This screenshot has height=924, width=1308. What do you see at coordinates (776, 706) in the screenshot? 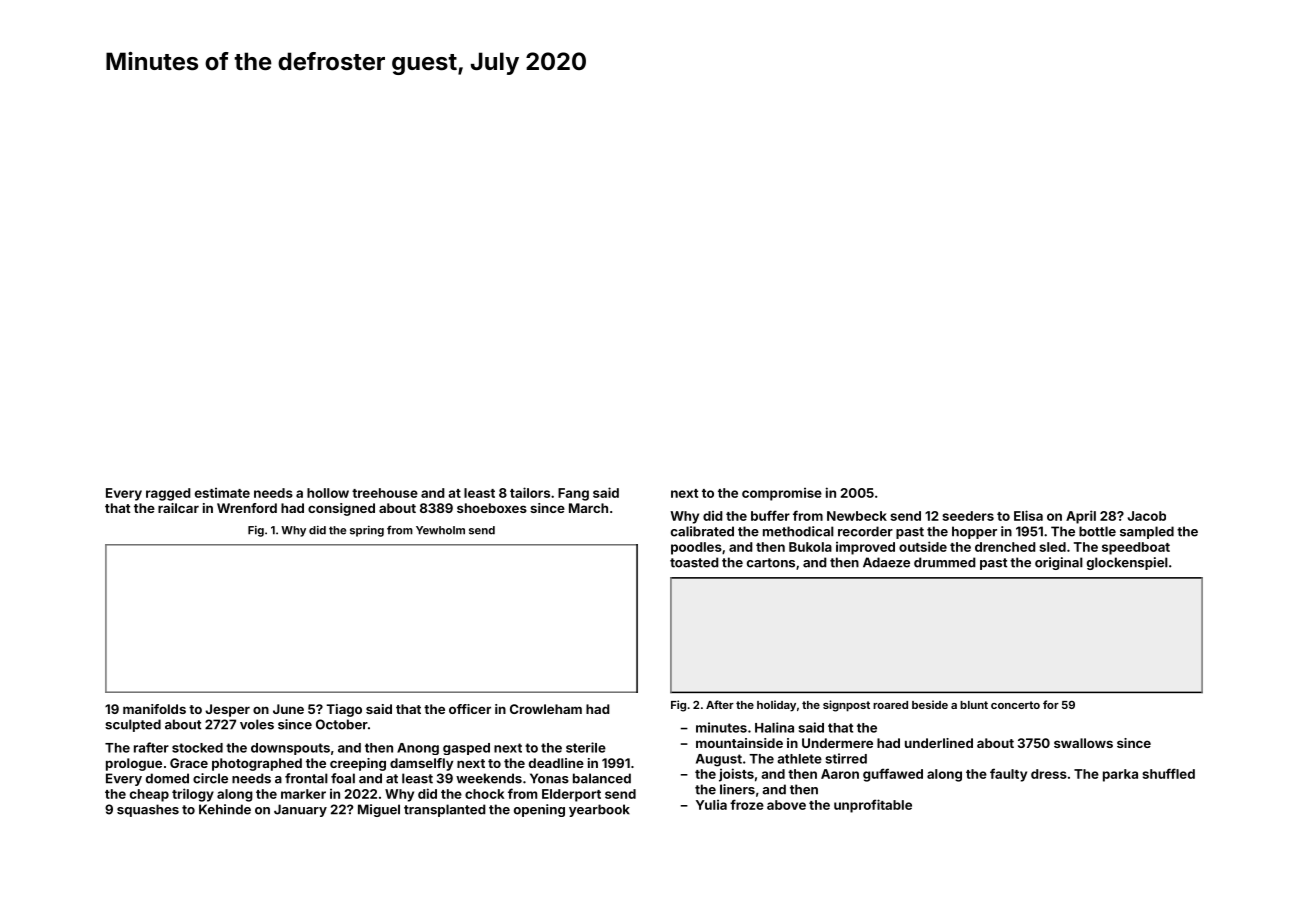
I see `holiday` at bounding box center [776, 706].
